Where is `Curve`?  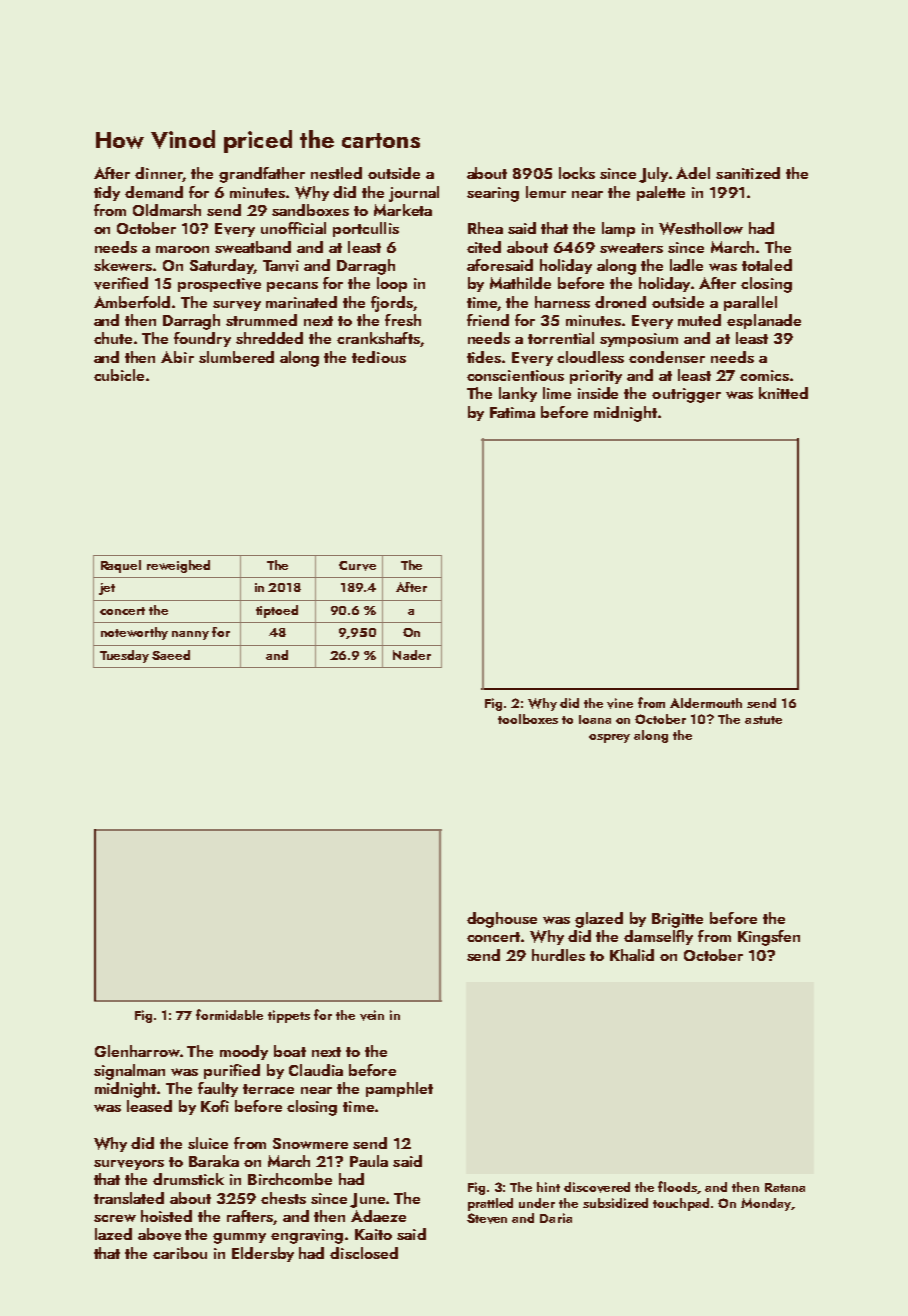 Curve is located at coordinates (357, 566).
